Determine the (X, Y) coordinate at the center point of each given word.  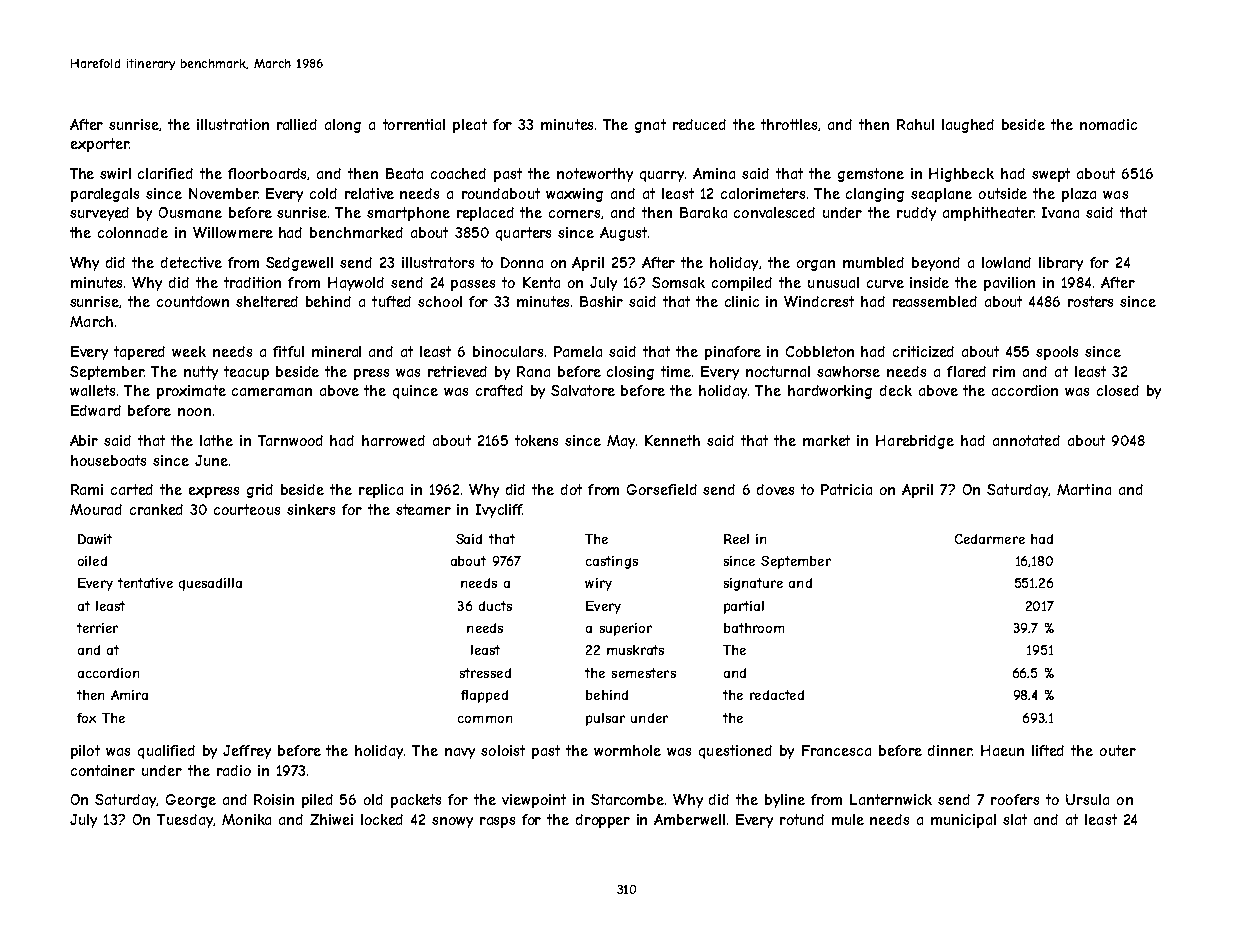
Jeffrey (247, 752)
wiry (598, 584)
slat (1015, 819)
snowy (452, 822)
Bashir (601, 301)
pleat (470, 126)
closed (1118, 390)
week (189, 351)
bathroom (754, 628)
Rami (87, 489)
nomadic (1108, 124)
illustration (233, 124)
